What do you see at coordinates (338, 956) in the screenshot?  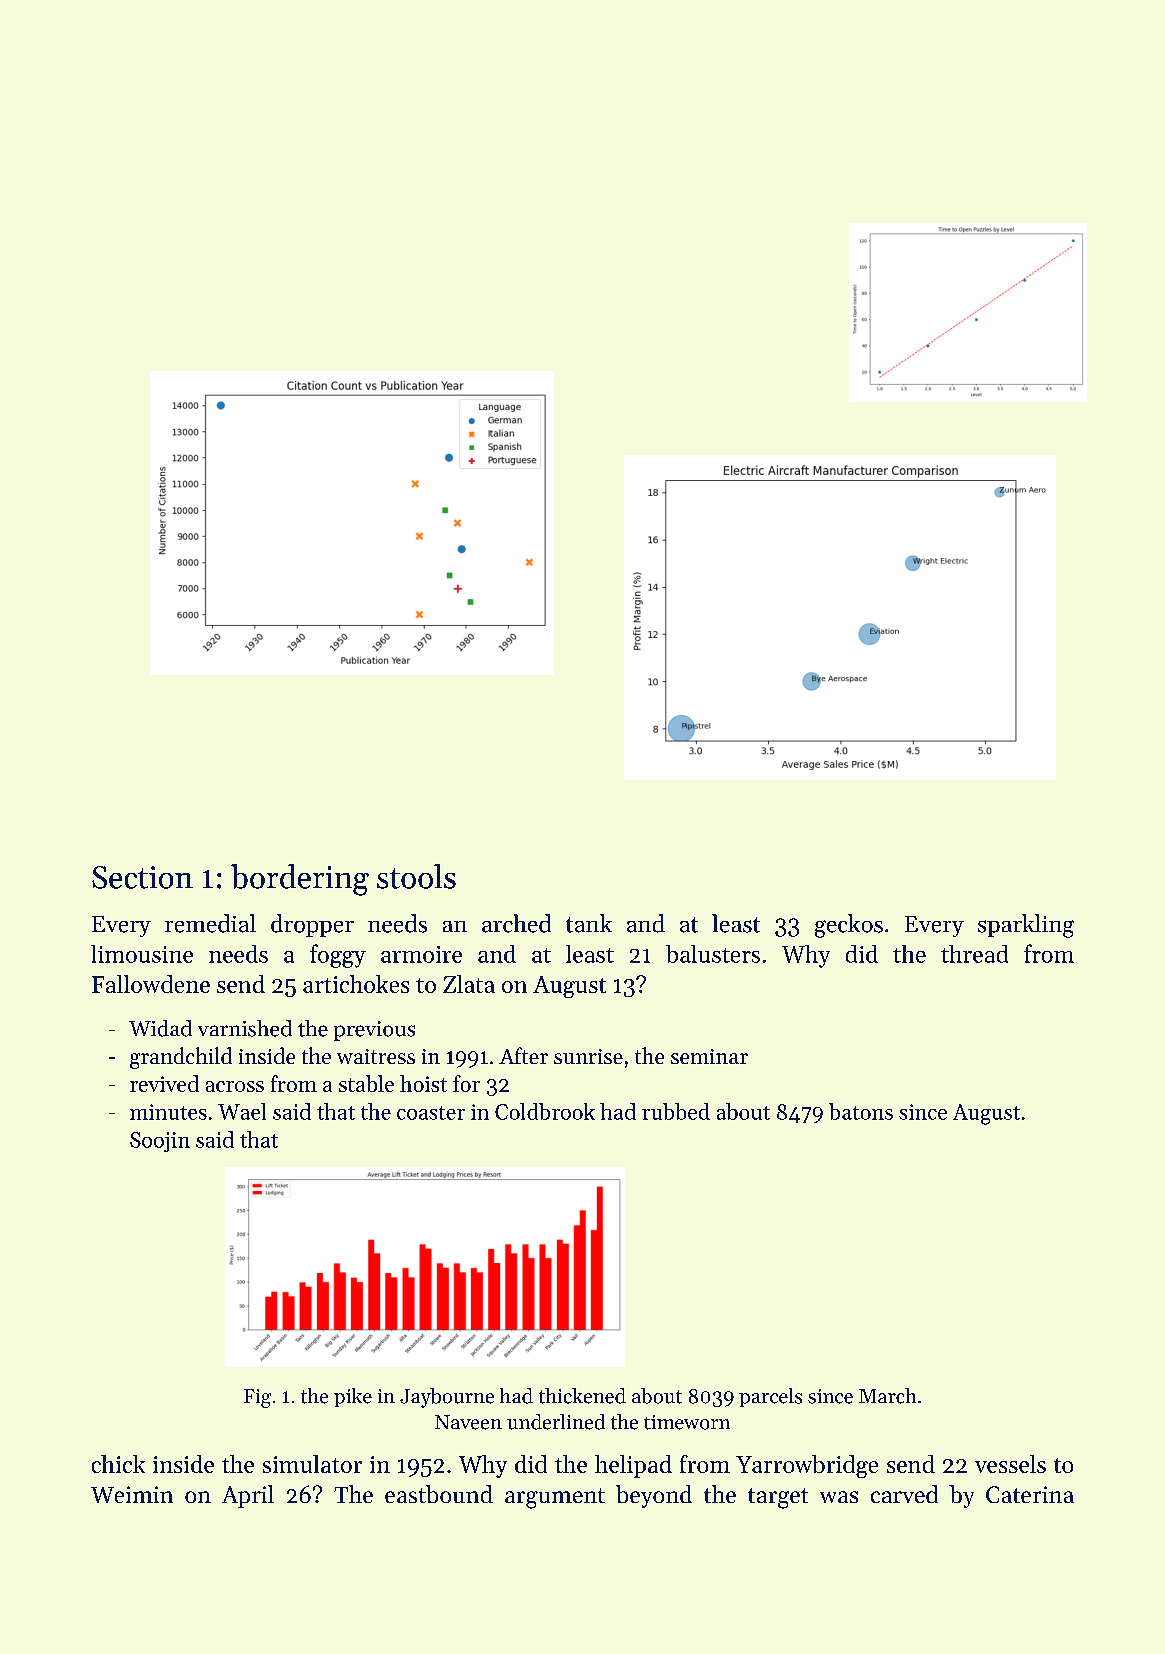 I see `foggy` at bounding box center [338, 956].
